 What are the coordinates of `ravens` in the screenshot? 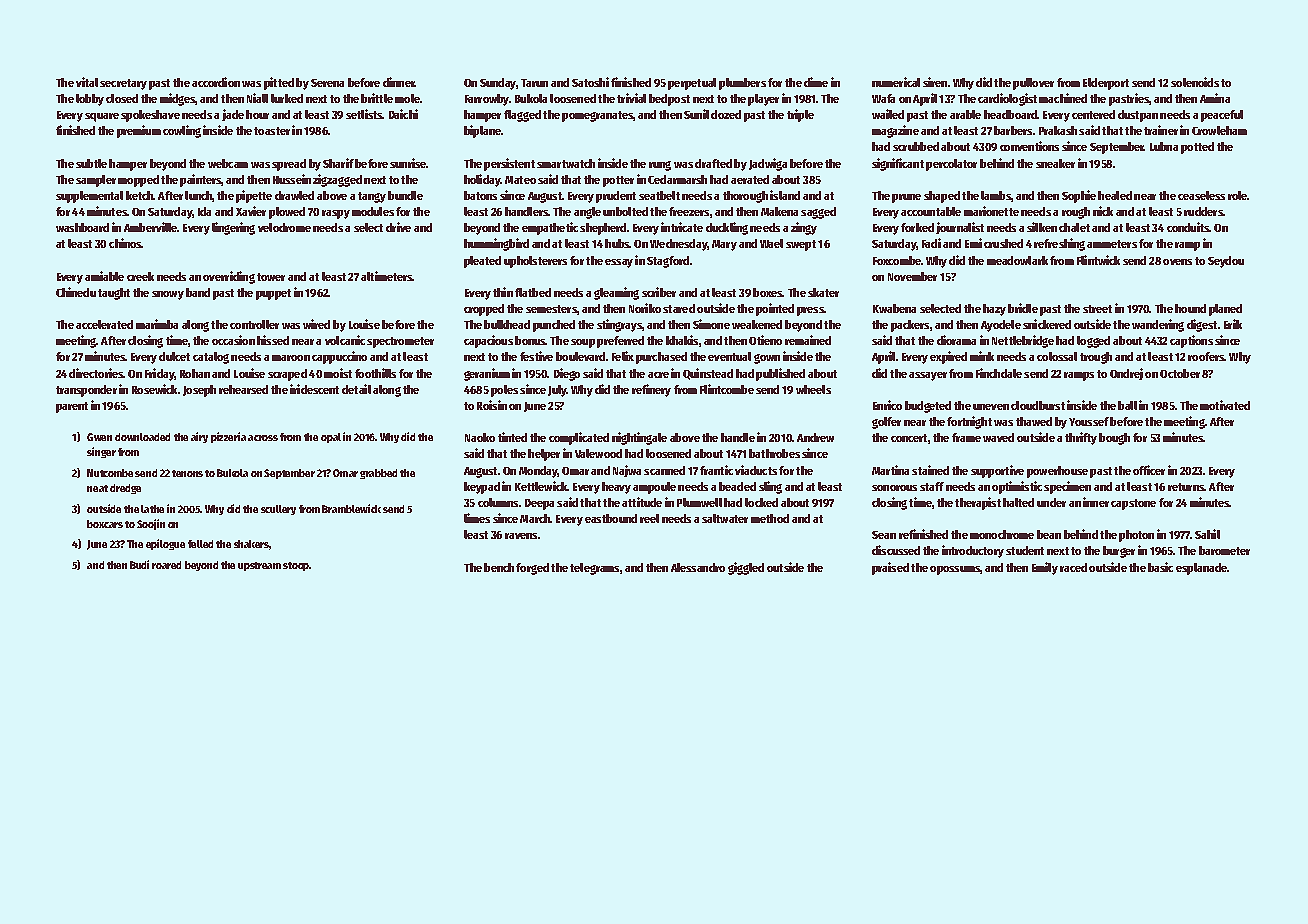 It's located at (521, 536).
